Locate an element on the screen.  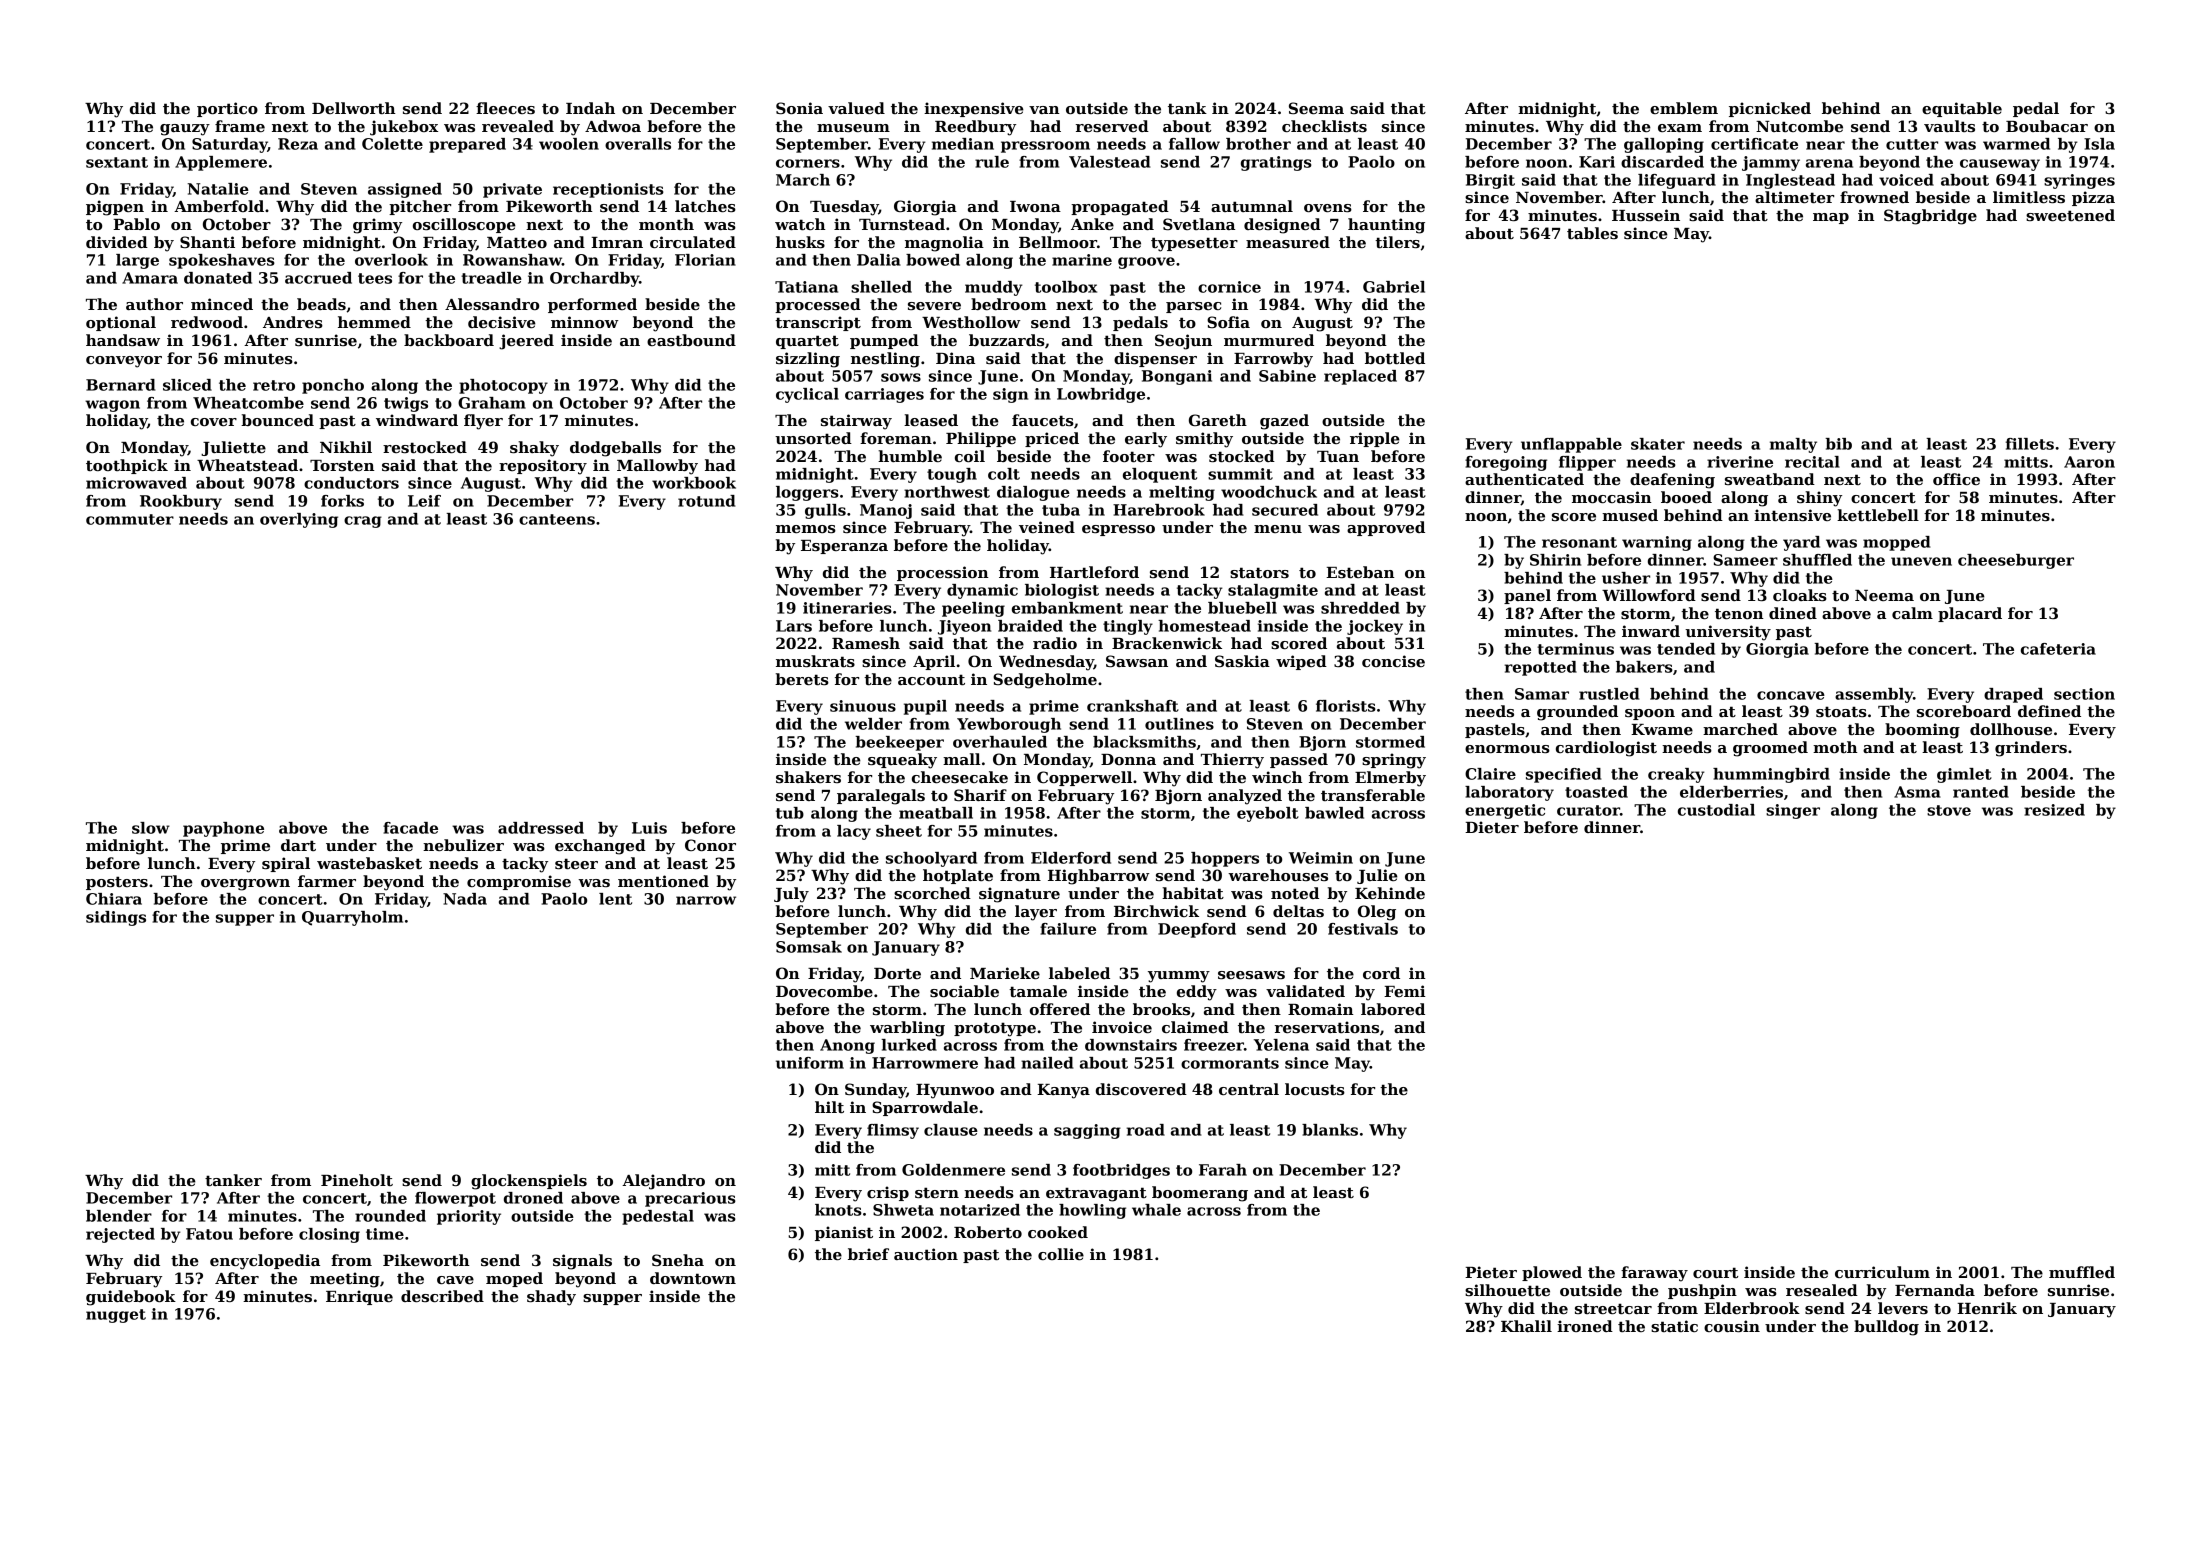
brief is located at coordinates (868, 1254).
